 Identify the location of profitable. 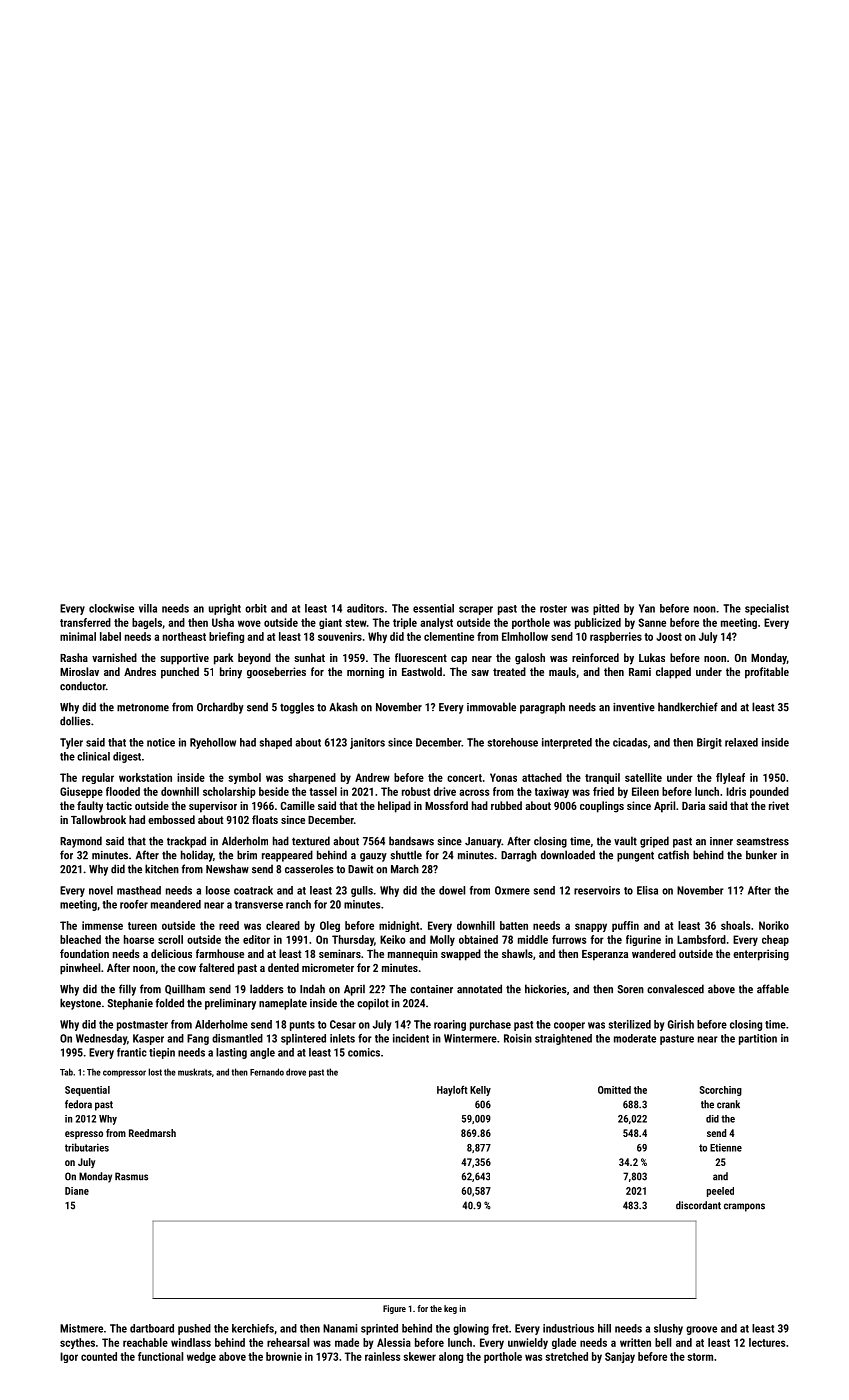
(767, 673).
